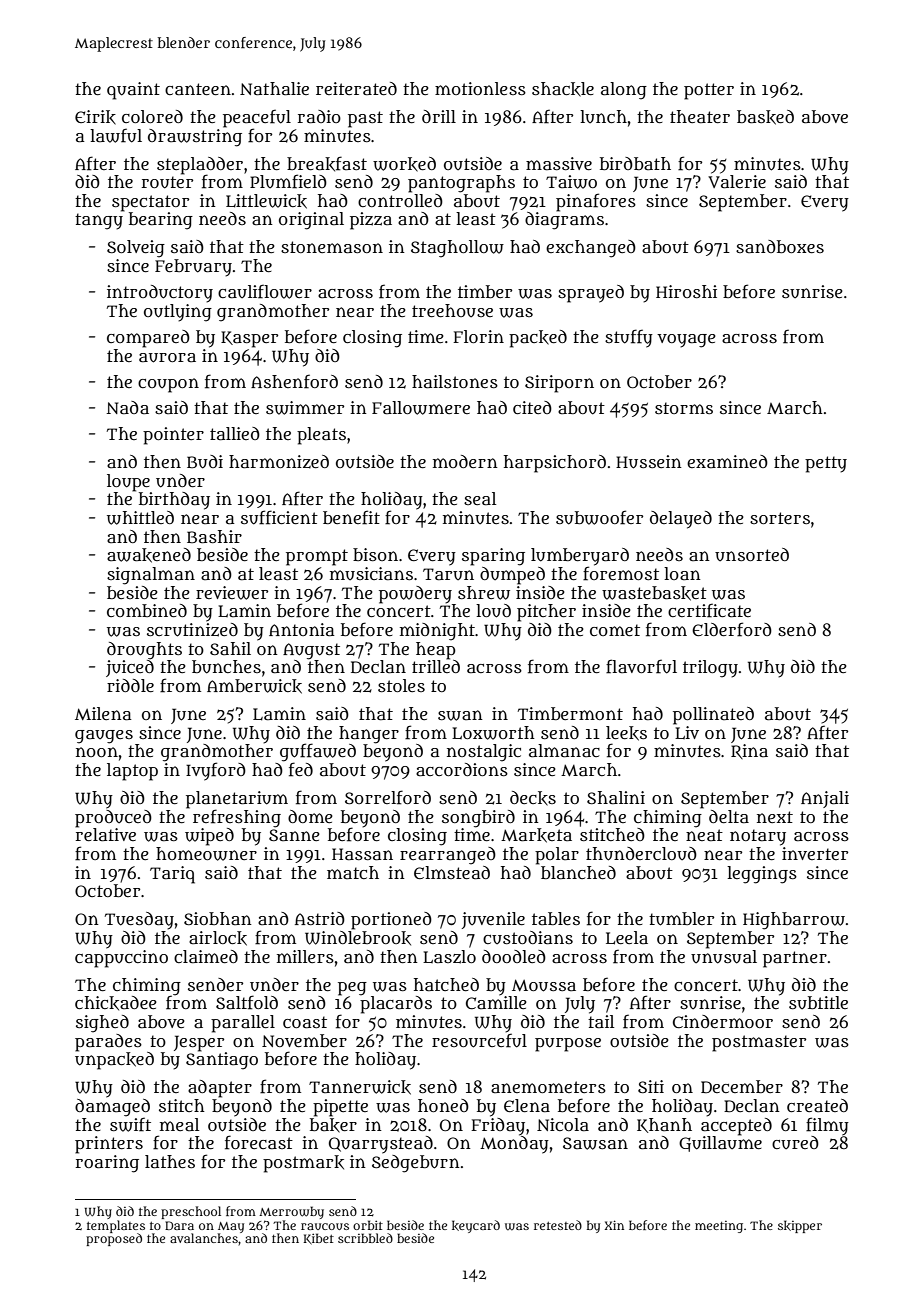 Image resolution: width=924 pixels, height=1314 pixels. What do you see at coordinates (193, 268) in the page?
I see `February` at bounding box center [193, 268].
